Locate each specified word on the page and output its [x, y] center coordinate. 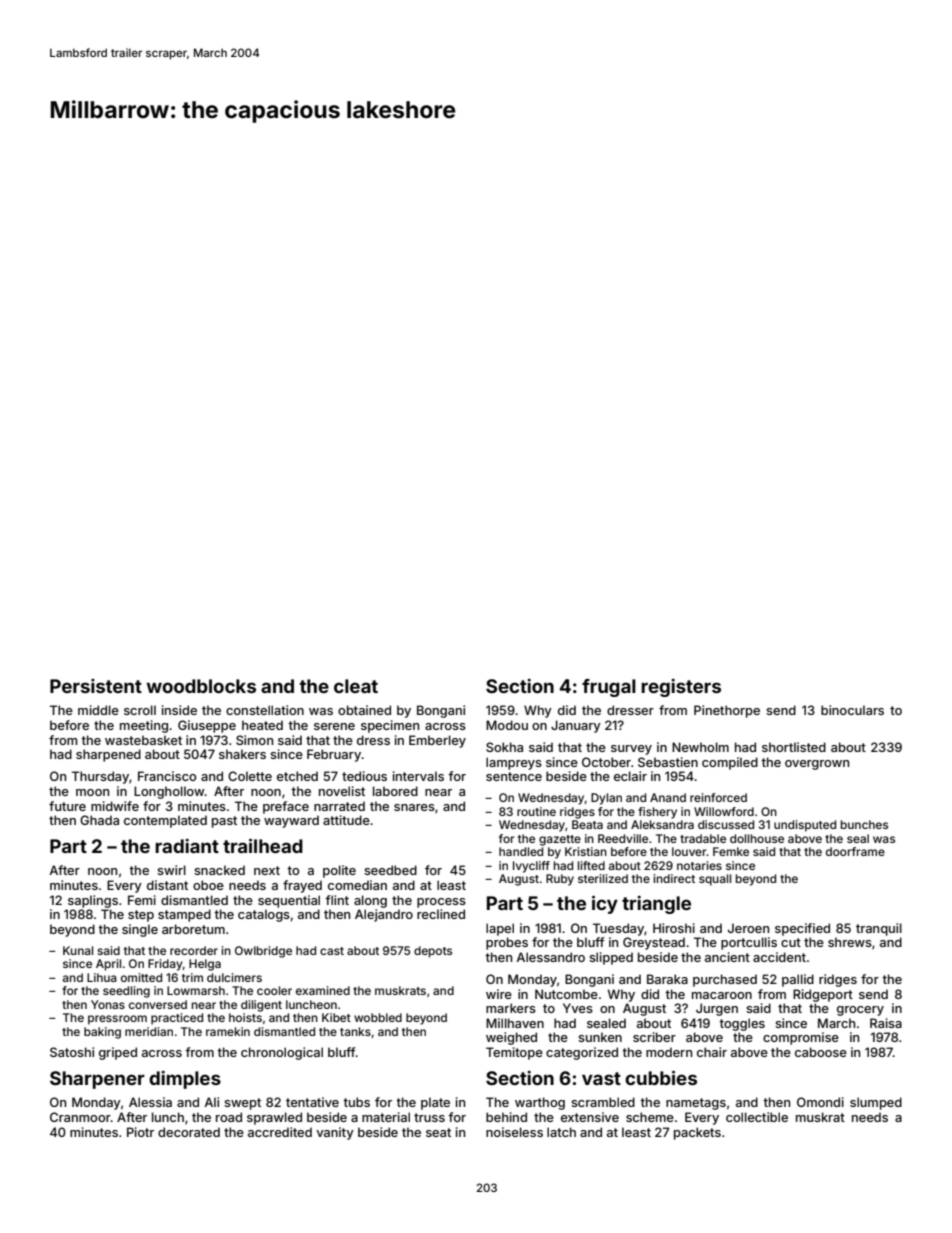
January [576, 726]
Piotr [140, 1132]
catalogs [264, 915]
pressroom [117, 1020]
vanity [335, 1133]
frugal [609, 688]
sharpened [108, 755]
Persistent [96, 686]
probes [507, 943]
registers [681, 688]
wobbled [378, 1017]
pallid [798, 980]
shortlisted [794, 747]
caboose [821, 1052]
